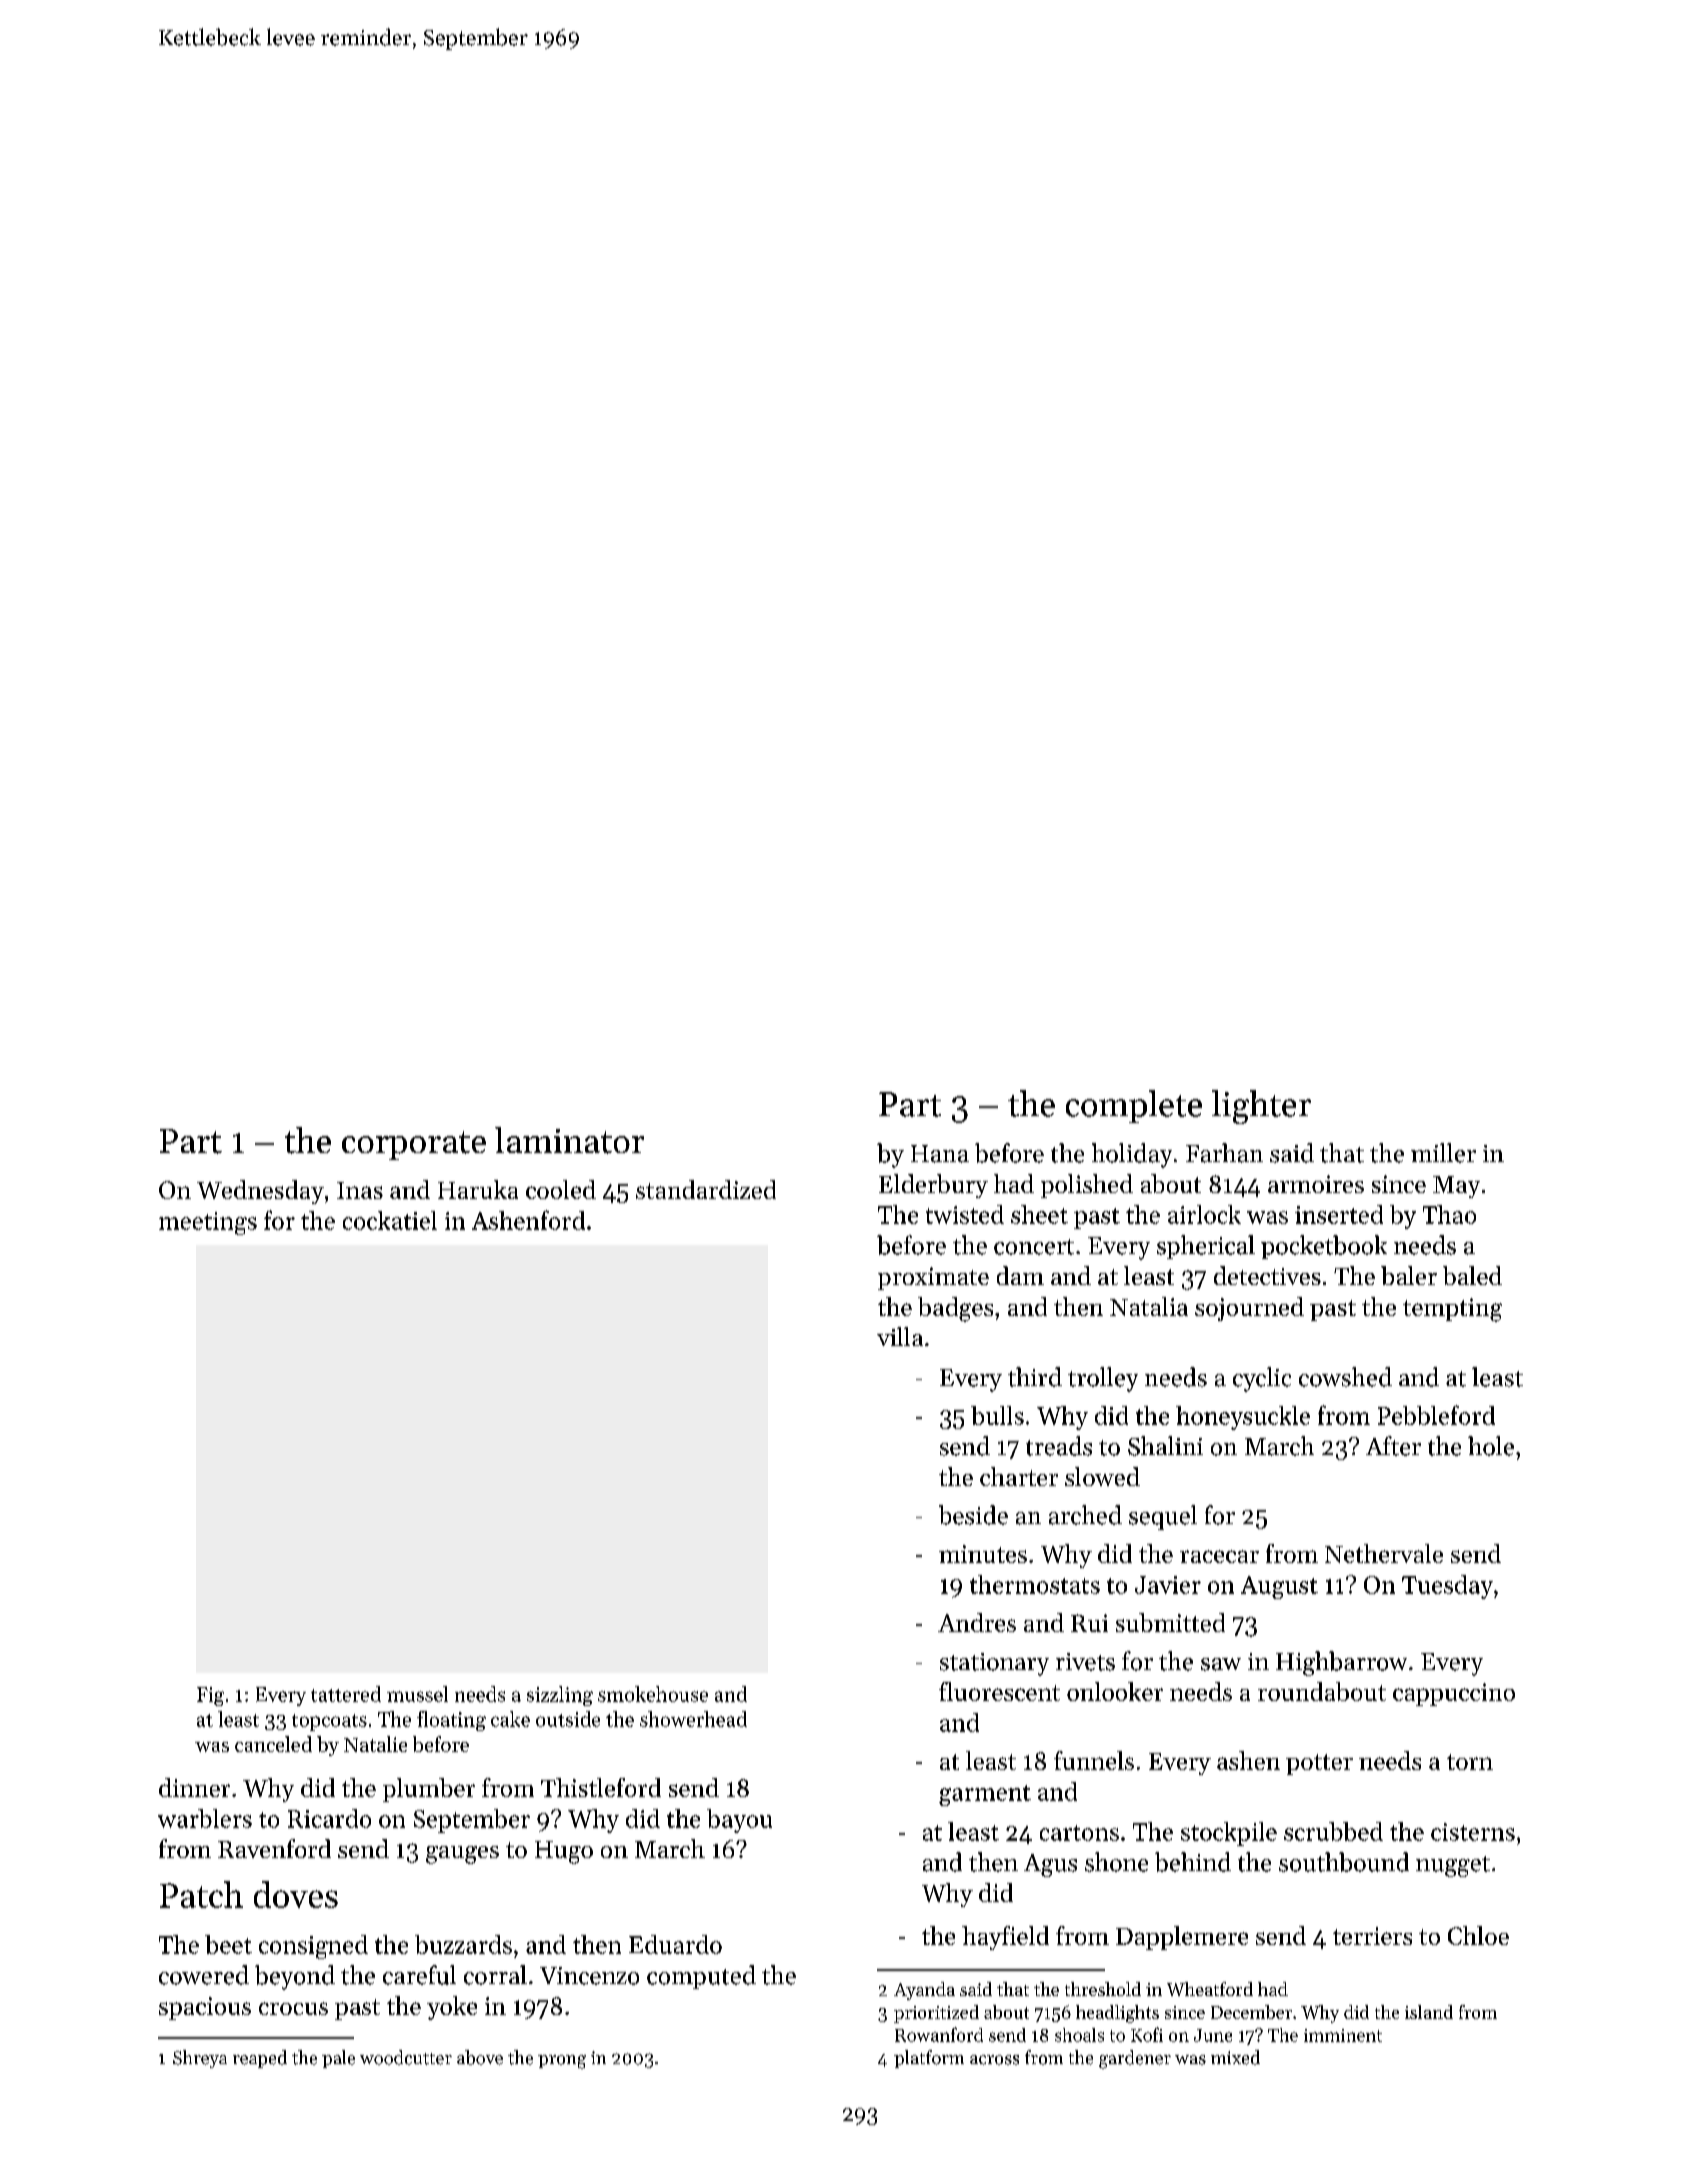 This image has height=2178, width=1683. What do you see at coordinates (1050, 1865) in the image?
I see `Agus` at bounding box center [1050, 1865].
